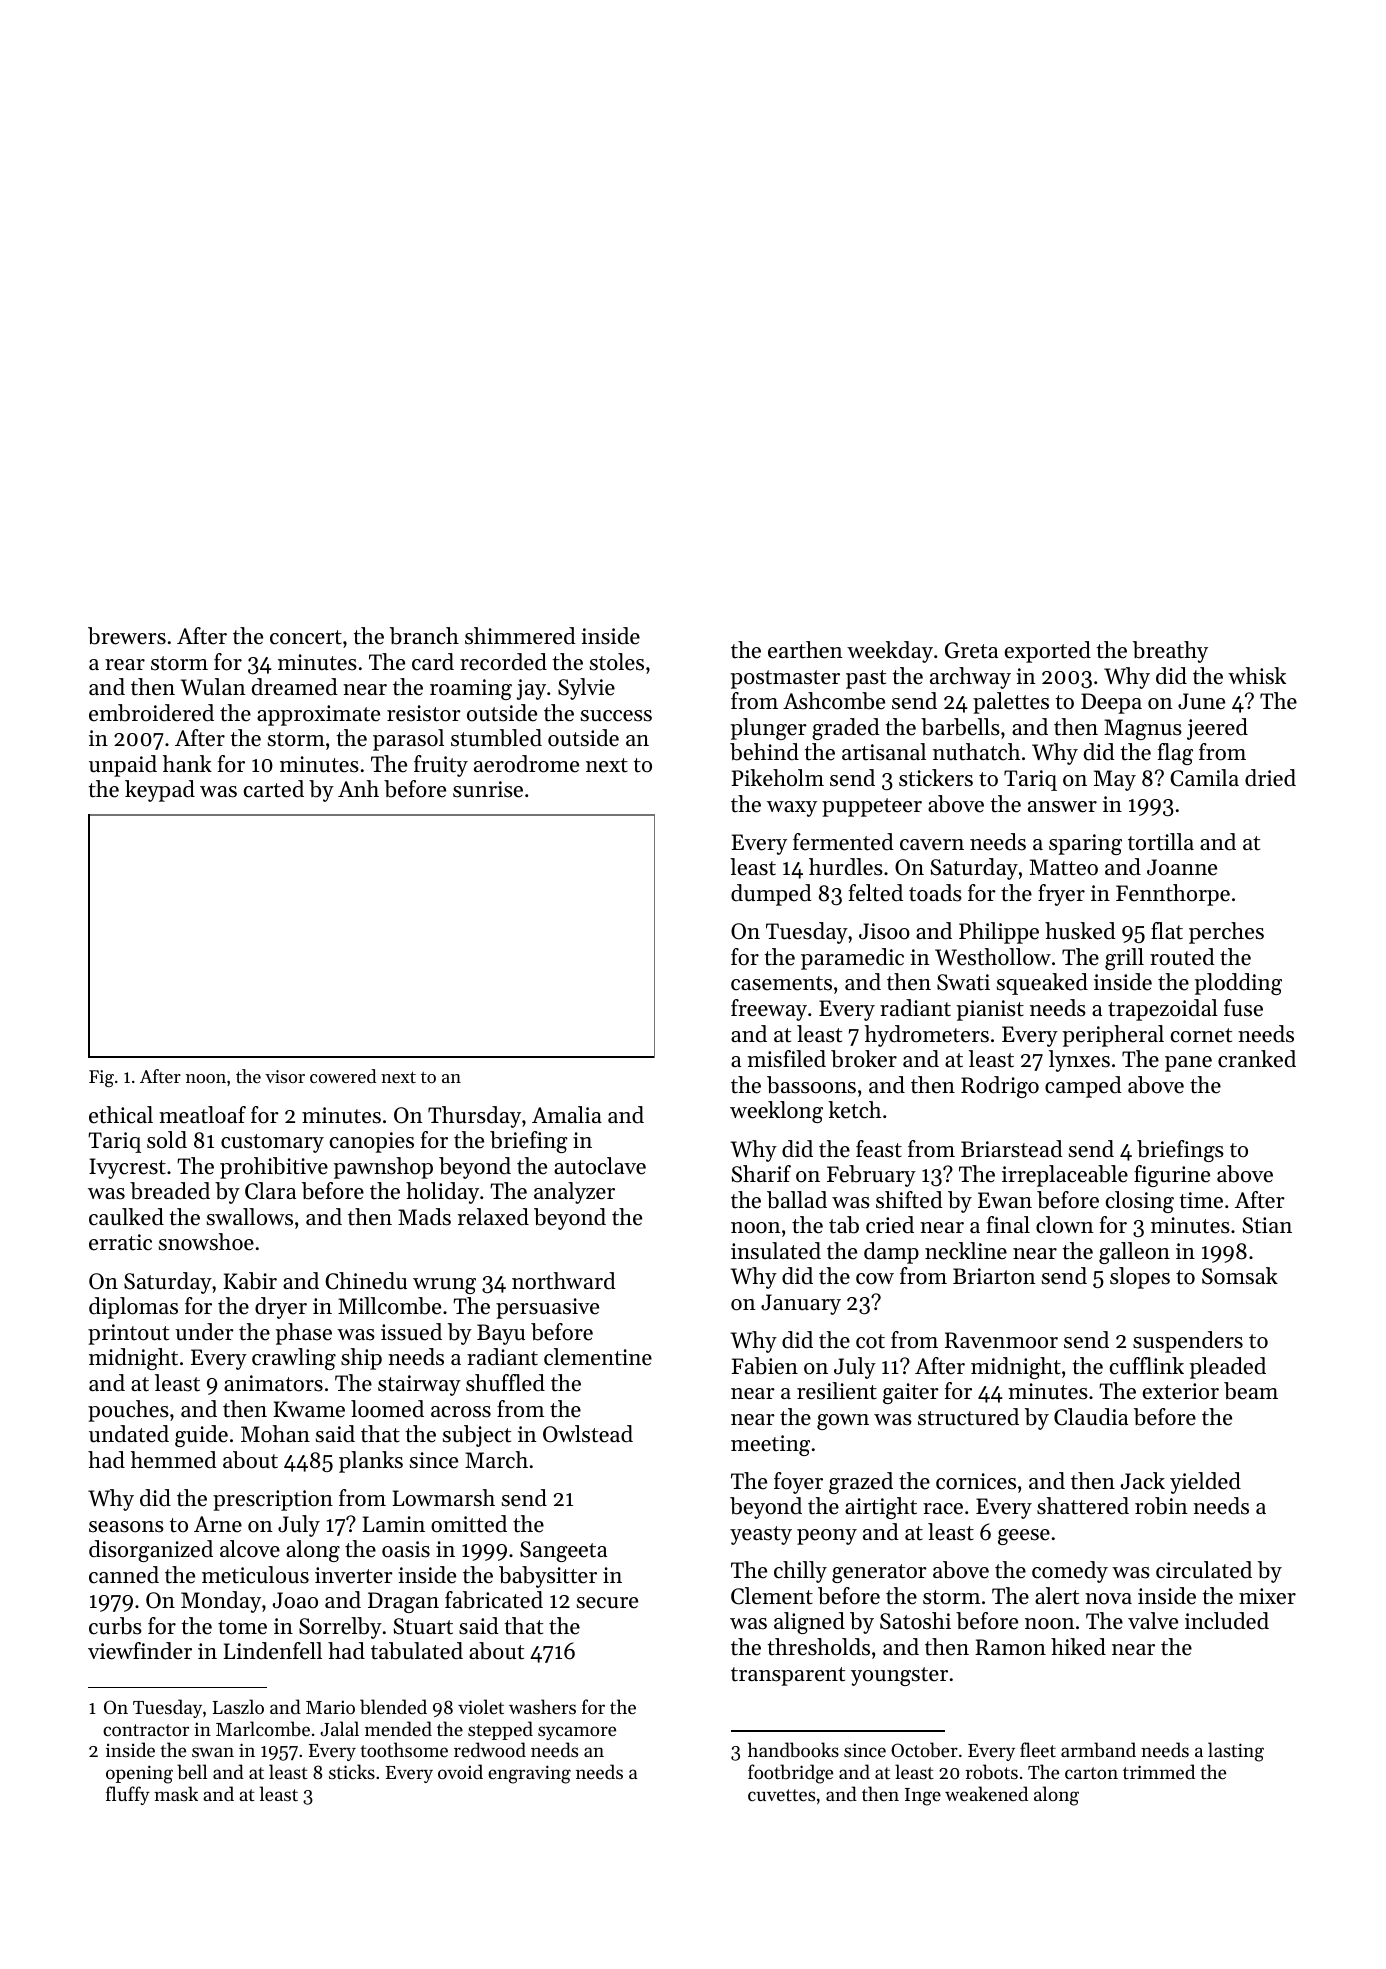  I want to click on flag, so click(1175, 754).
